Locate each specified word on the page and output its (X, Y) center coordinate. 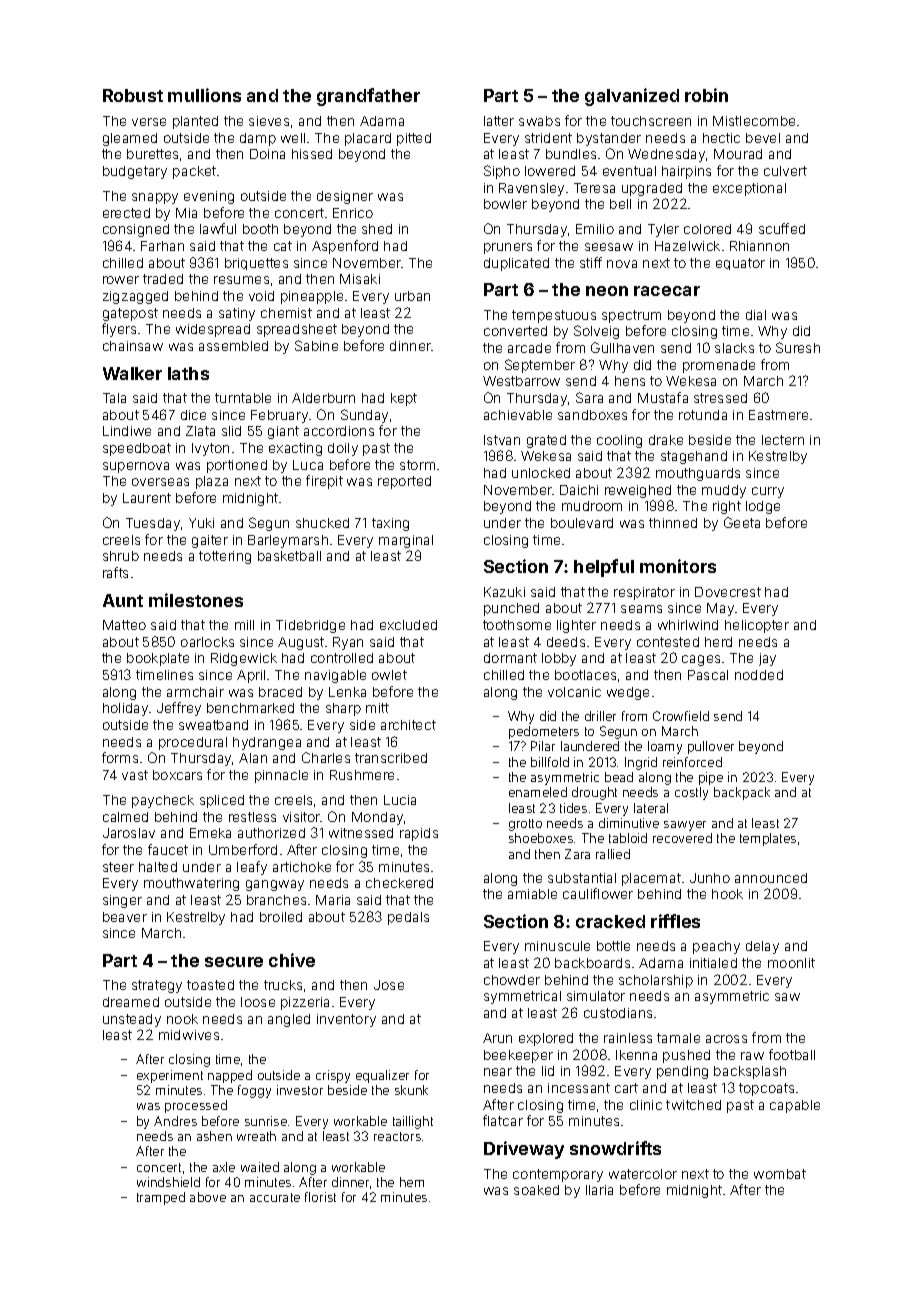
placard (368, 139)
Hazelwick (687, 246)
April (251, 676)
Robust (133, 95)
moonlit (791, 963)
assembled (233, 346)
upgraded (652, 189)
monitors (678, 566)
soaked (536, 1190)
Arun (497, 1038)
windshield (168, 1182)
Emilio (595, 229)
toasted (210, 985)
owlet (389, 675)
